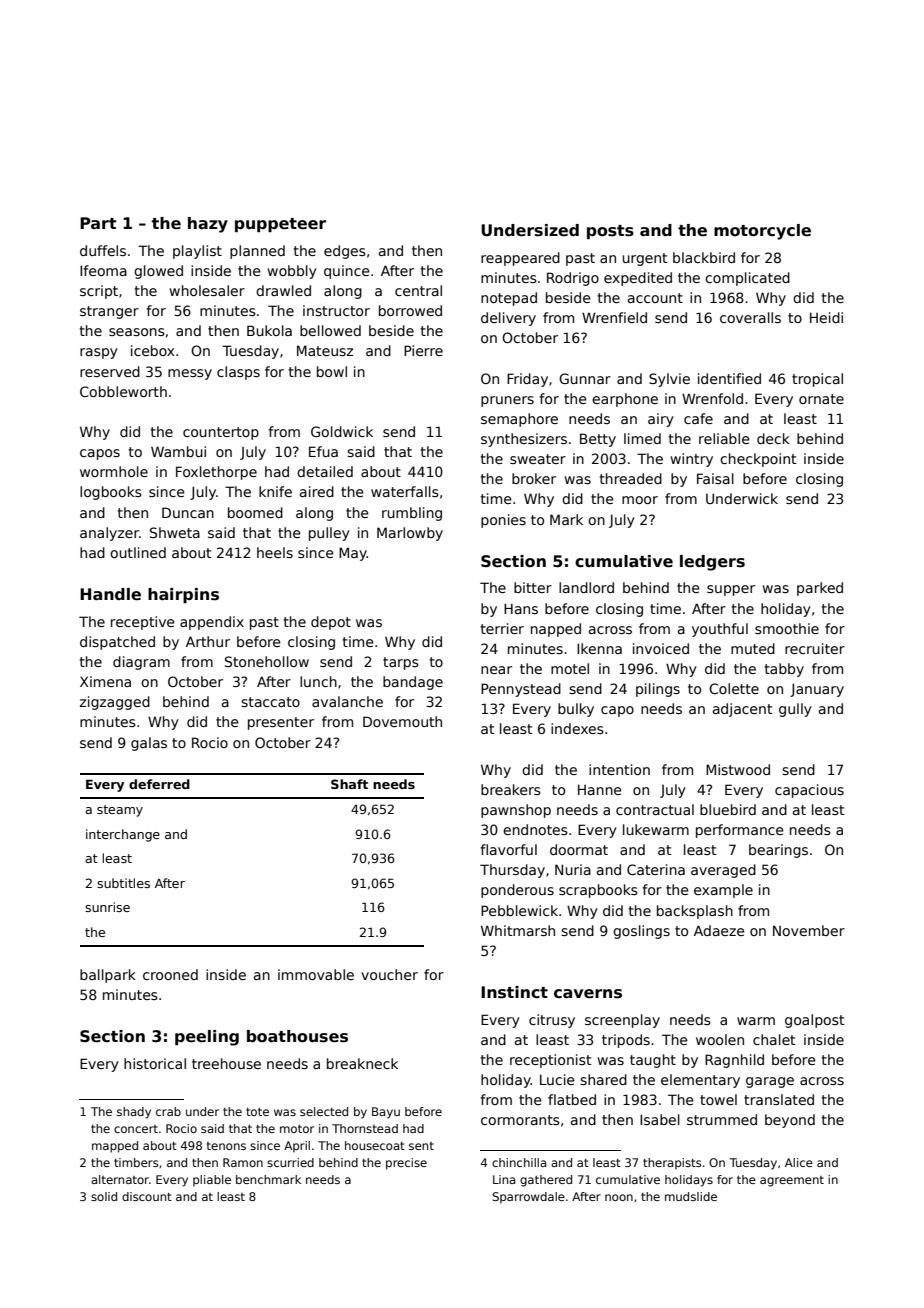 The image size is (924, 1308). I want to click on Pierre, so click(423, 350).
